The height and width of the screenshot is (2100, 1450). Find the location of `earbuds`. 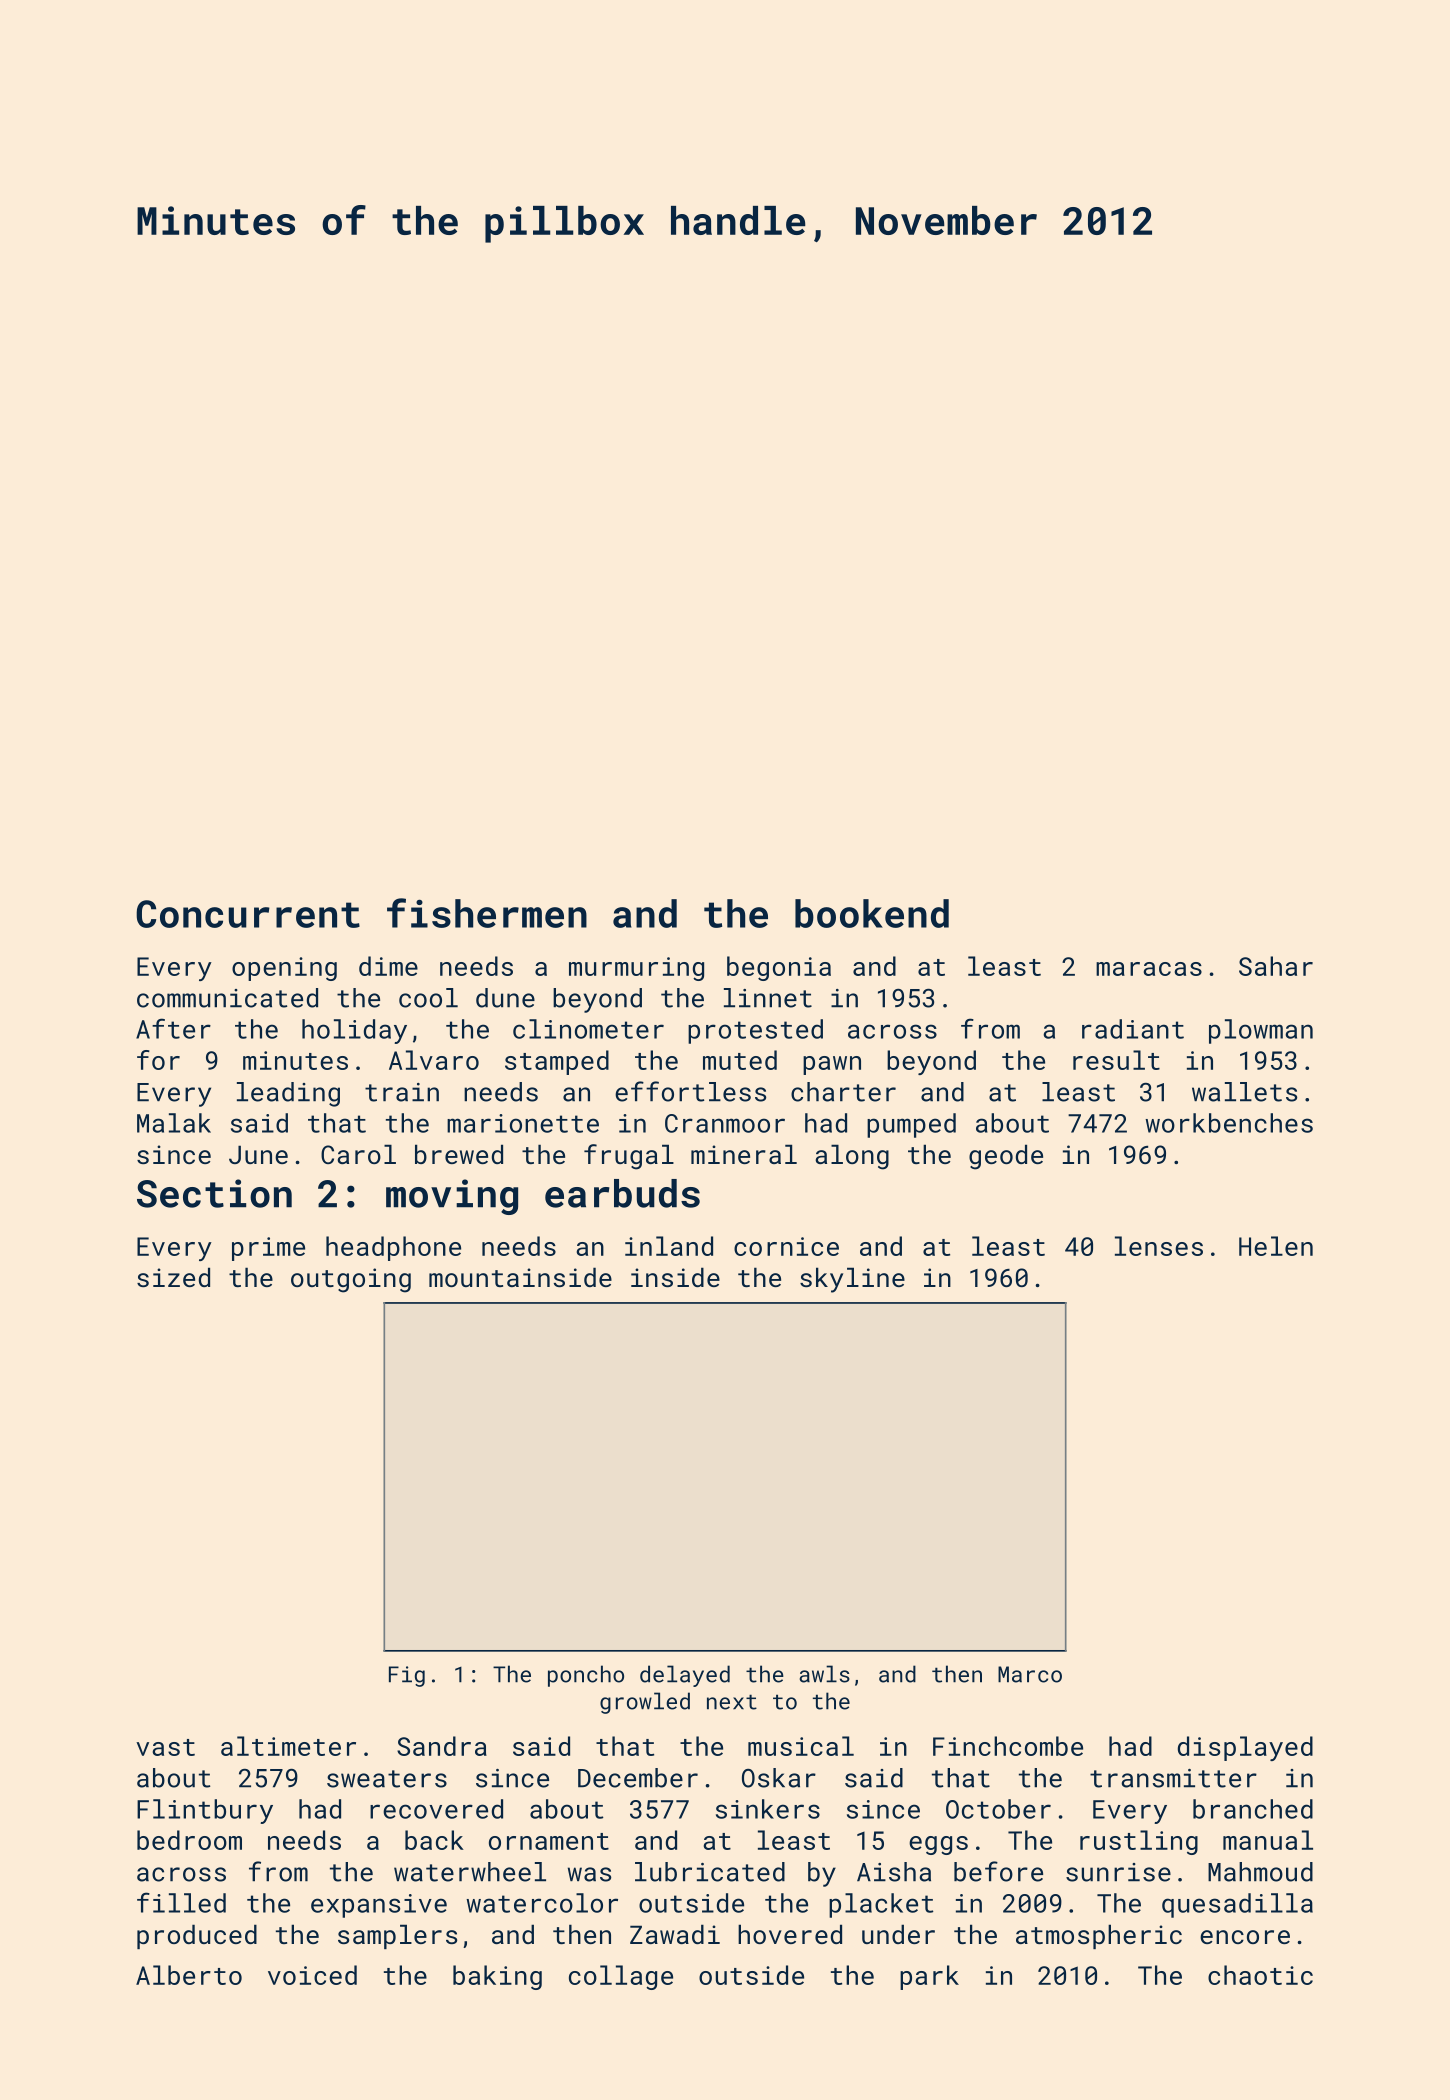

earbuds is located at coordinates (622, 1193).
